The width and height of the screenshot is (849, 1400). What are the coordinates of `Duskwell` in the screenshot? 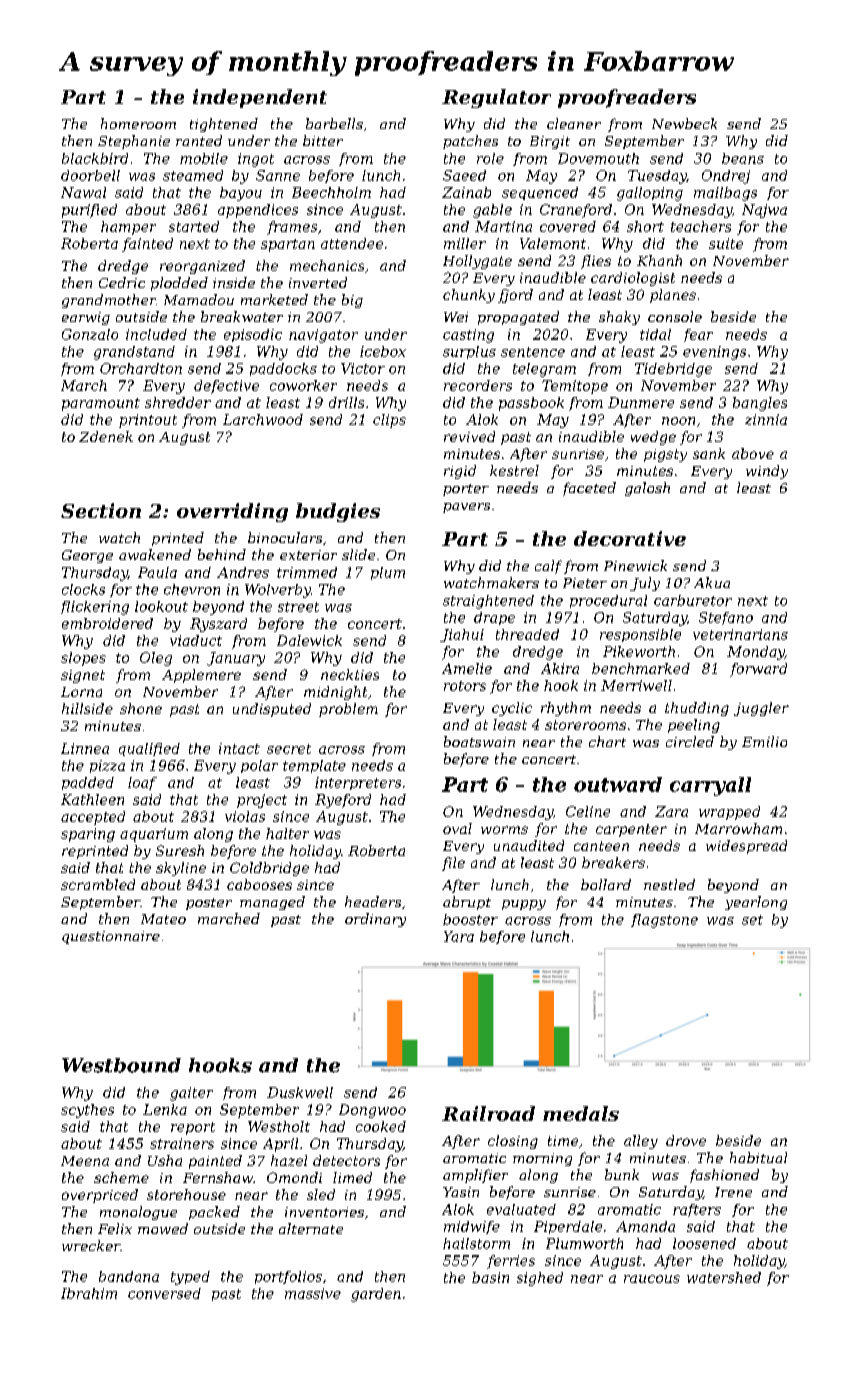 It's located at (300, 1092).
